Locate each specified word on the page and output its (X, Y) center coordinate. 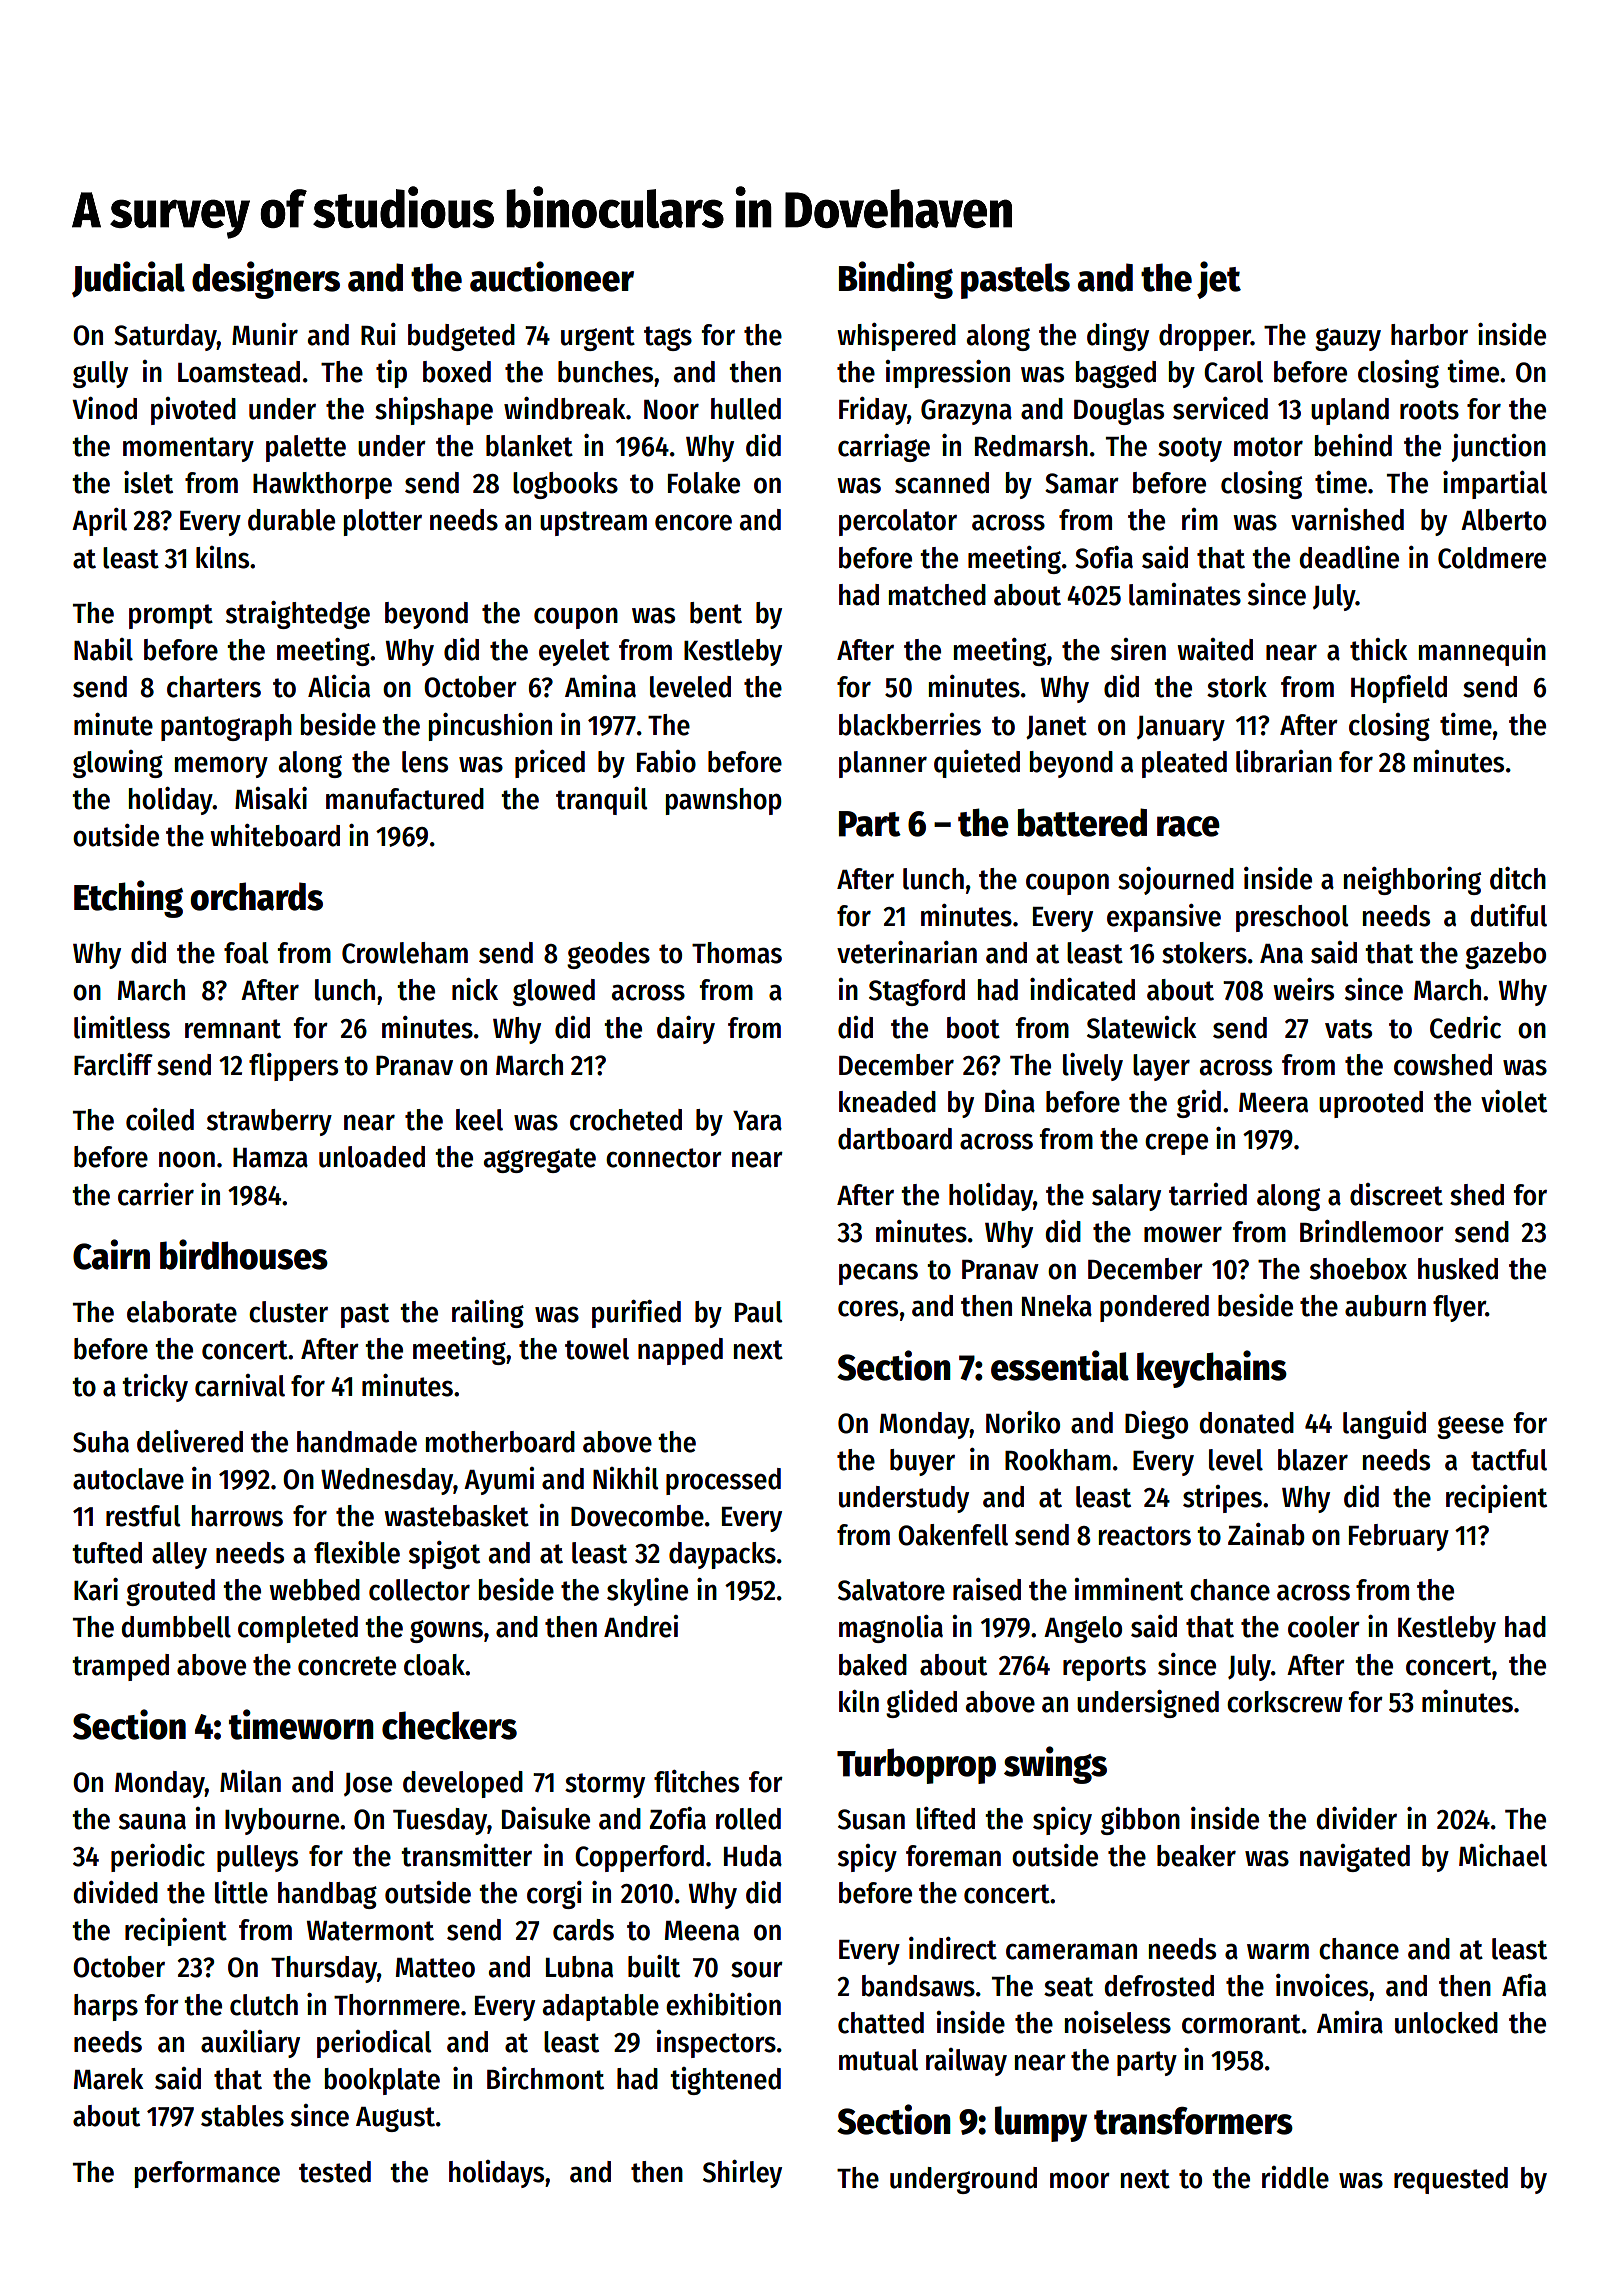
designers (266, 280)
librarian (1284, 761)
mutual (878, 2060)
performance (207, 2174)
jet (1219, 280)
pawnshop (724, 801)
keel (479, 1120)
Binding (896, 280)
